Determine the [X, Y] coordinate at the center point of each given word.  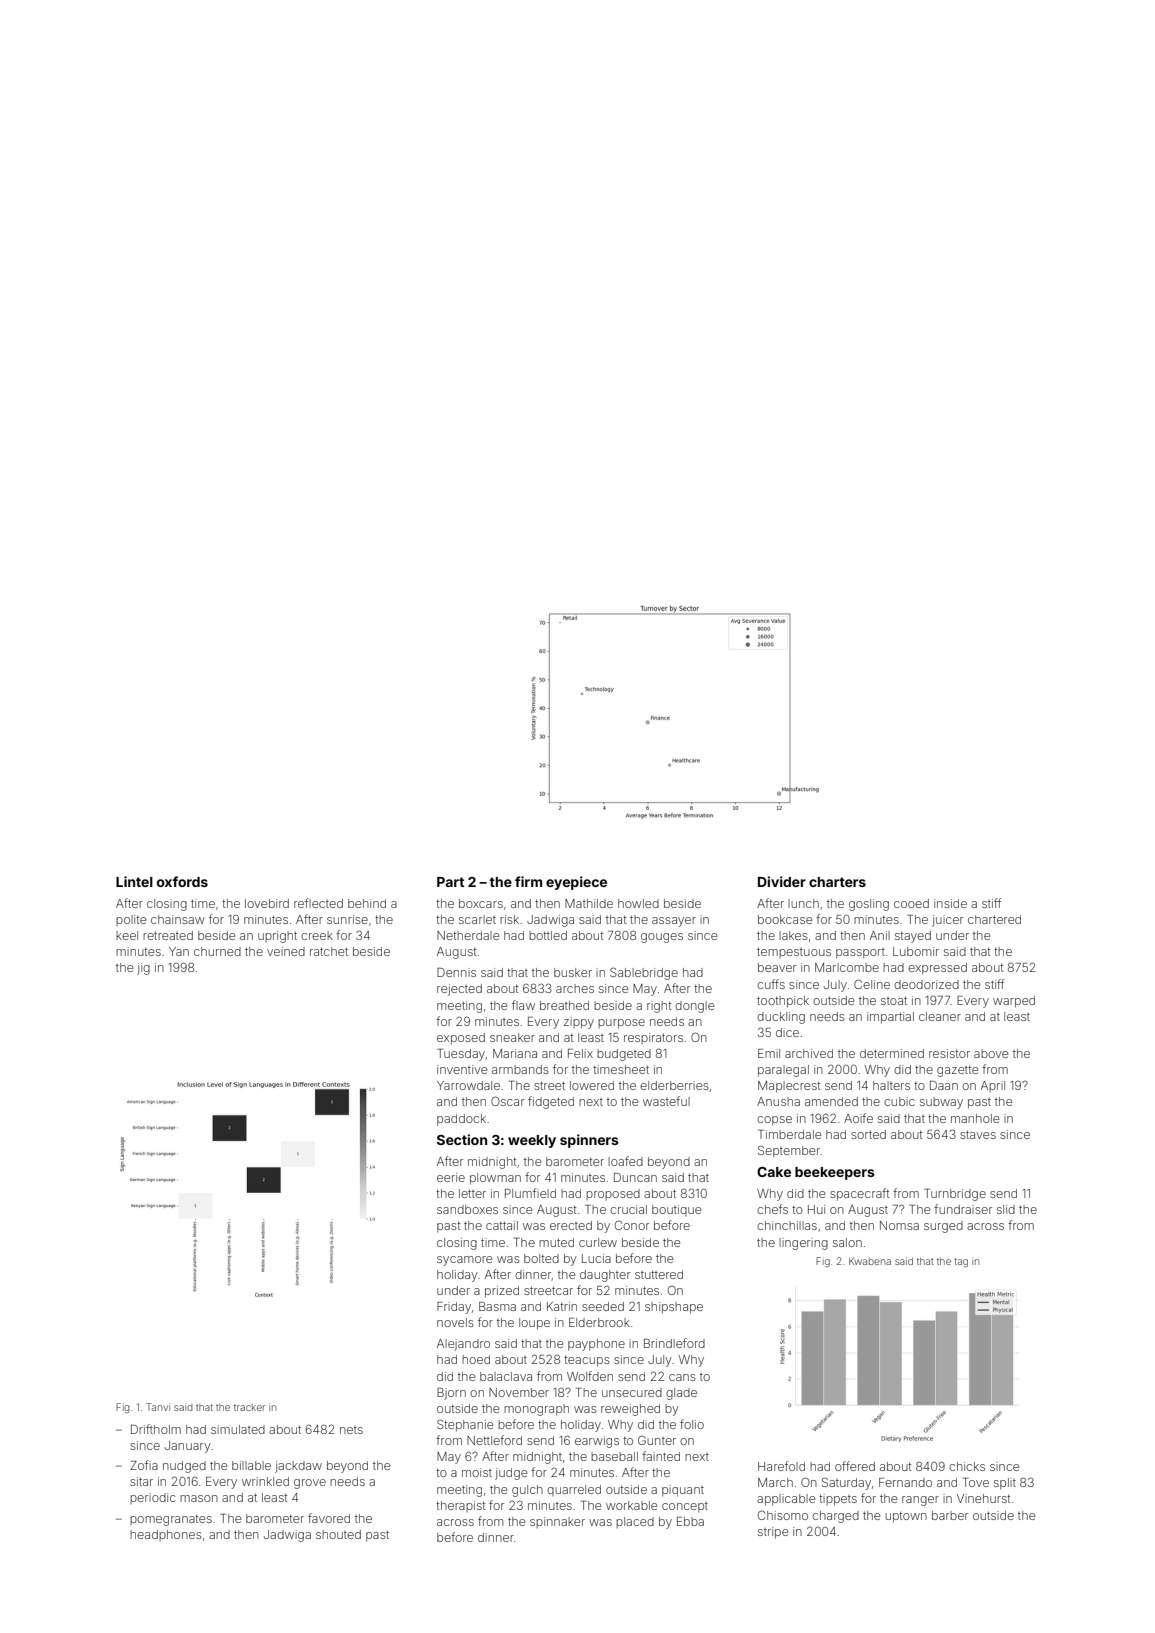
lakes [793, 935]
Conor [632, 1225]
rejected [459, 990]
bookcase [785, 919]
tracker [249, 1407]
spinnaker [557, 1522]
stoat [894, 1000]
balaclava [506, 1376]
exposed [461, 1039]
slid [1006, 1209]
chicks [967, 1466]
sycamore [464, 1261]
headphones [166, 1535]
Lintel [134, 881]
